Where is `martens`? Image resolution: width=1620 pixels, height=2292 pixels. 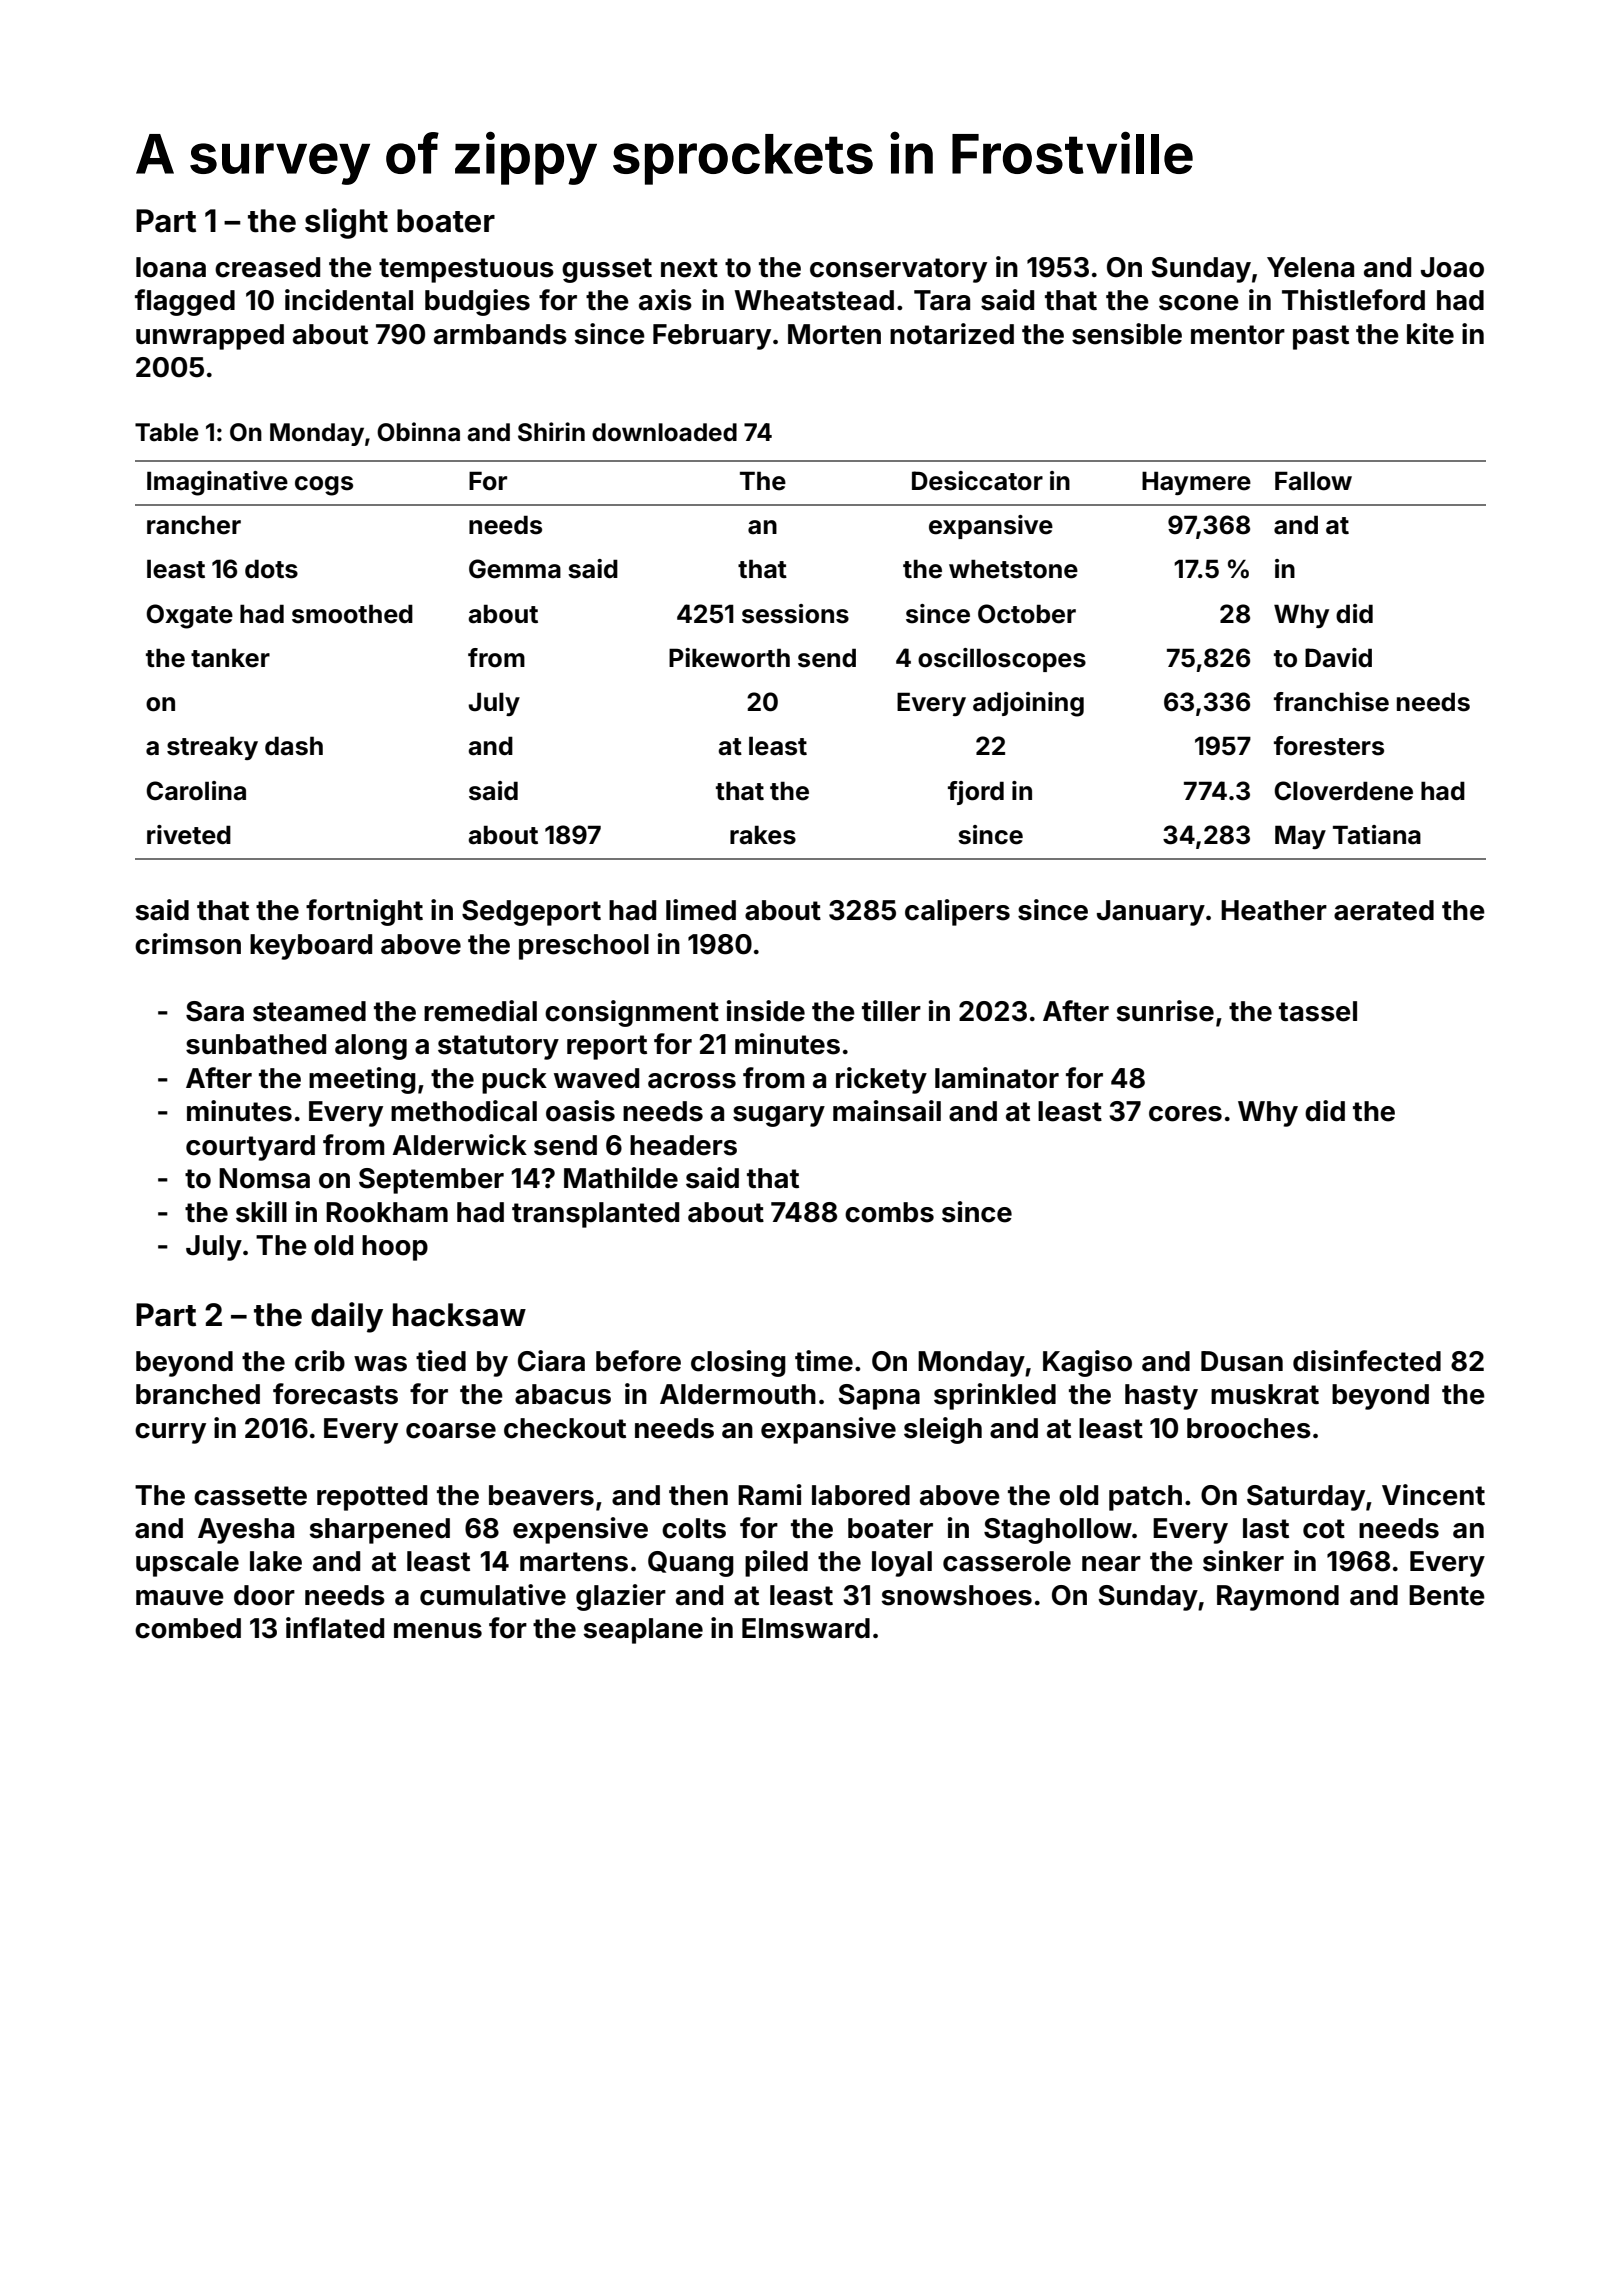
martens is located at coordinates (574, 1562).
